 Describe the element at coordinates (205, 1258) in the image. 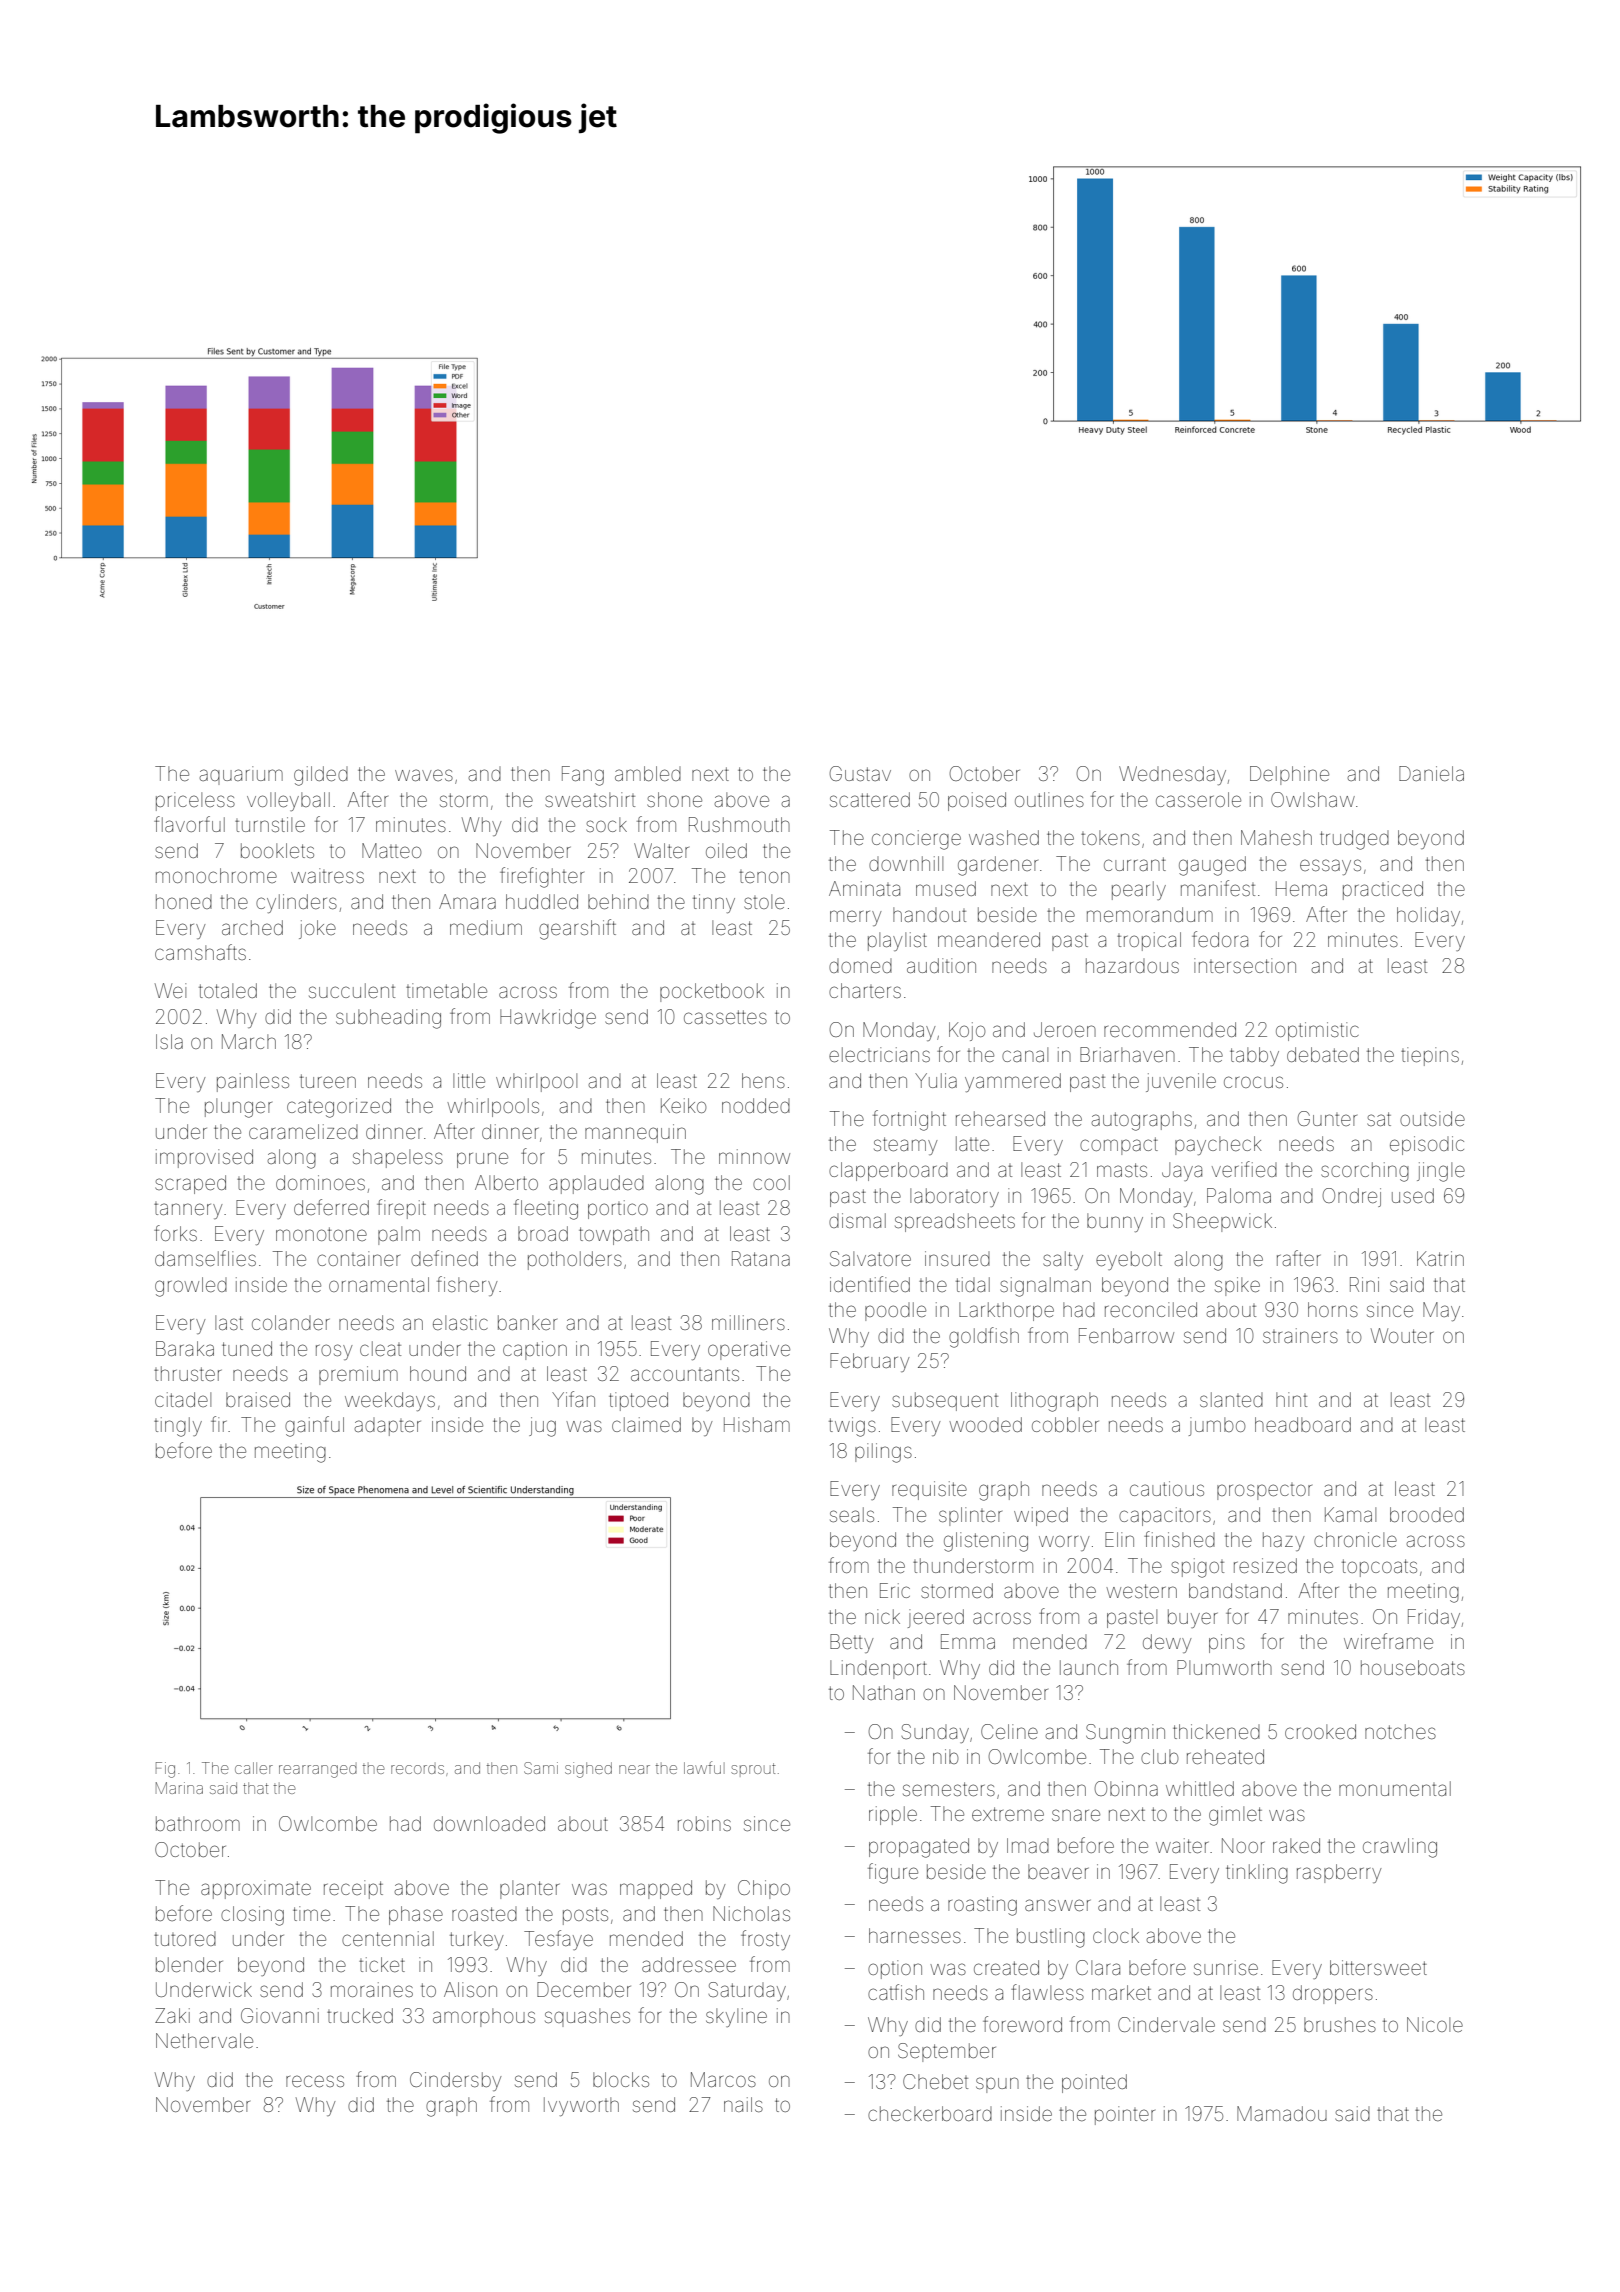

I see `damselflies` at that location.
